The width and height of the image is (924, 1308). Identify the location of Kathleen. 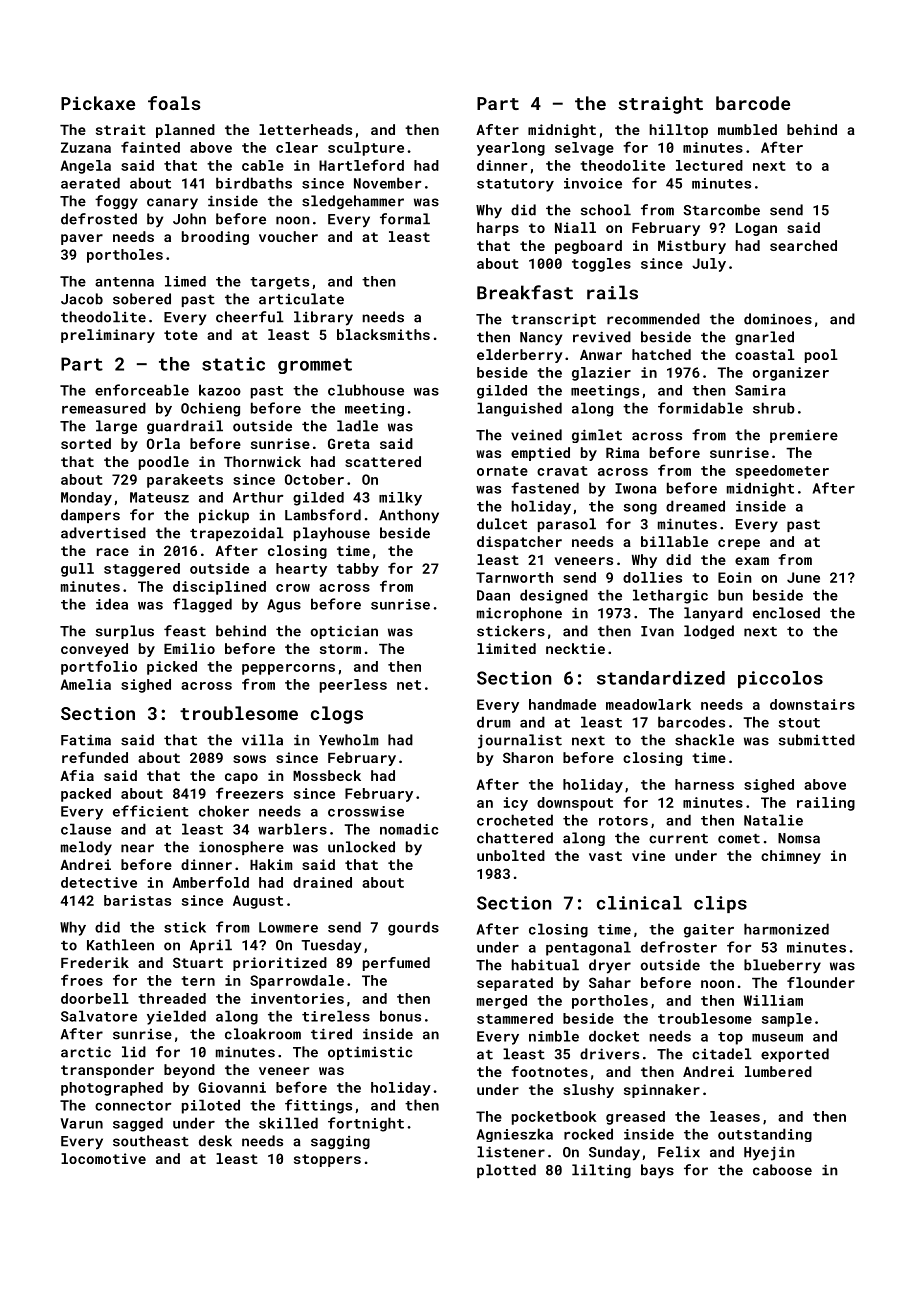
(120, 945).
